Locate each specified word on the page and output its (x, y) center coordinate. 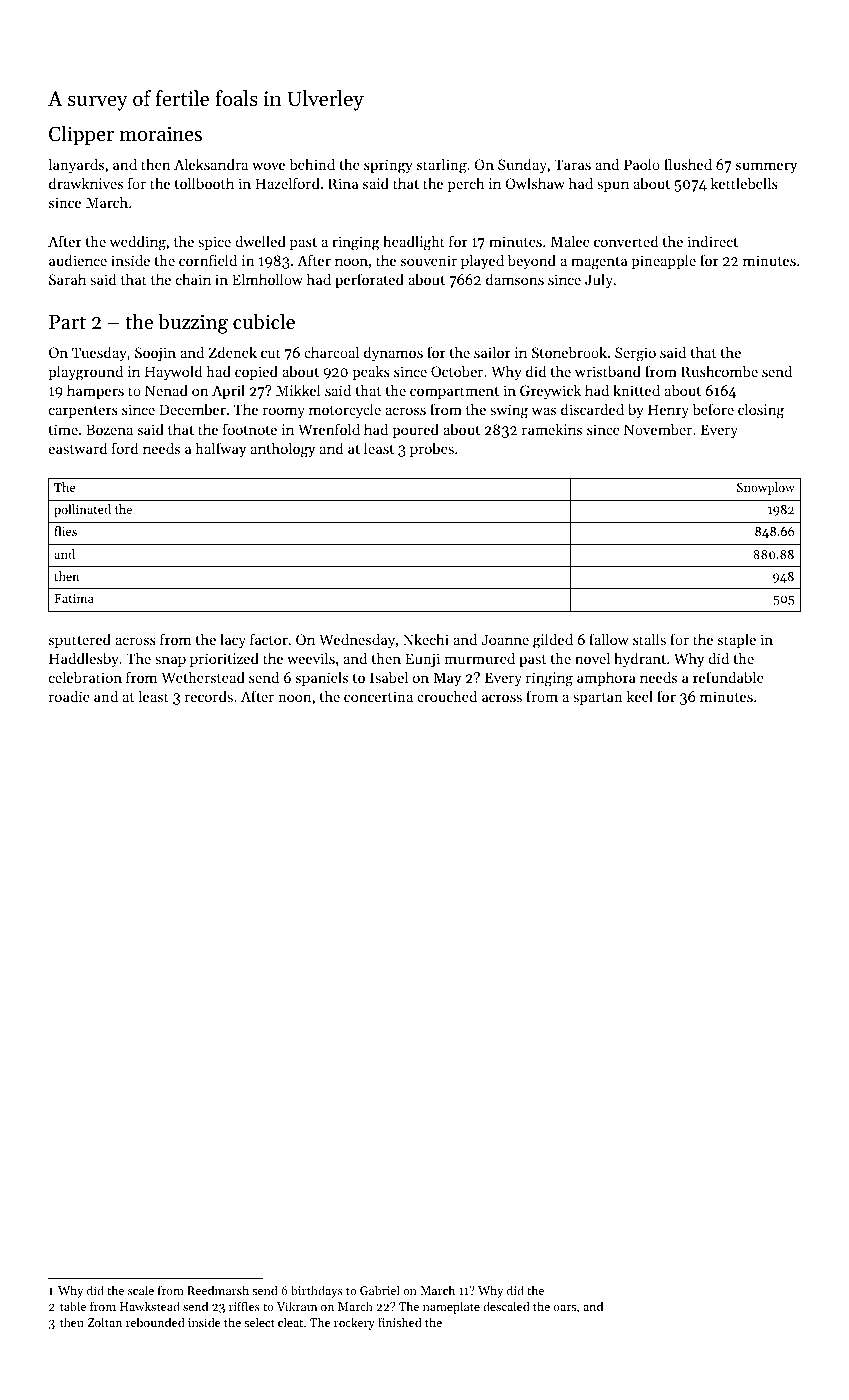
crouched (447, 696)
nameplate (451, 1307)
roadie (69, 696)
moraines (161, 134)
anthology (283, 450)
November (658, 429)
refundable (728, 677)
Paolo (642, 164)
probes (432, 449)
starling (442, 166)
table (73, 1306)
